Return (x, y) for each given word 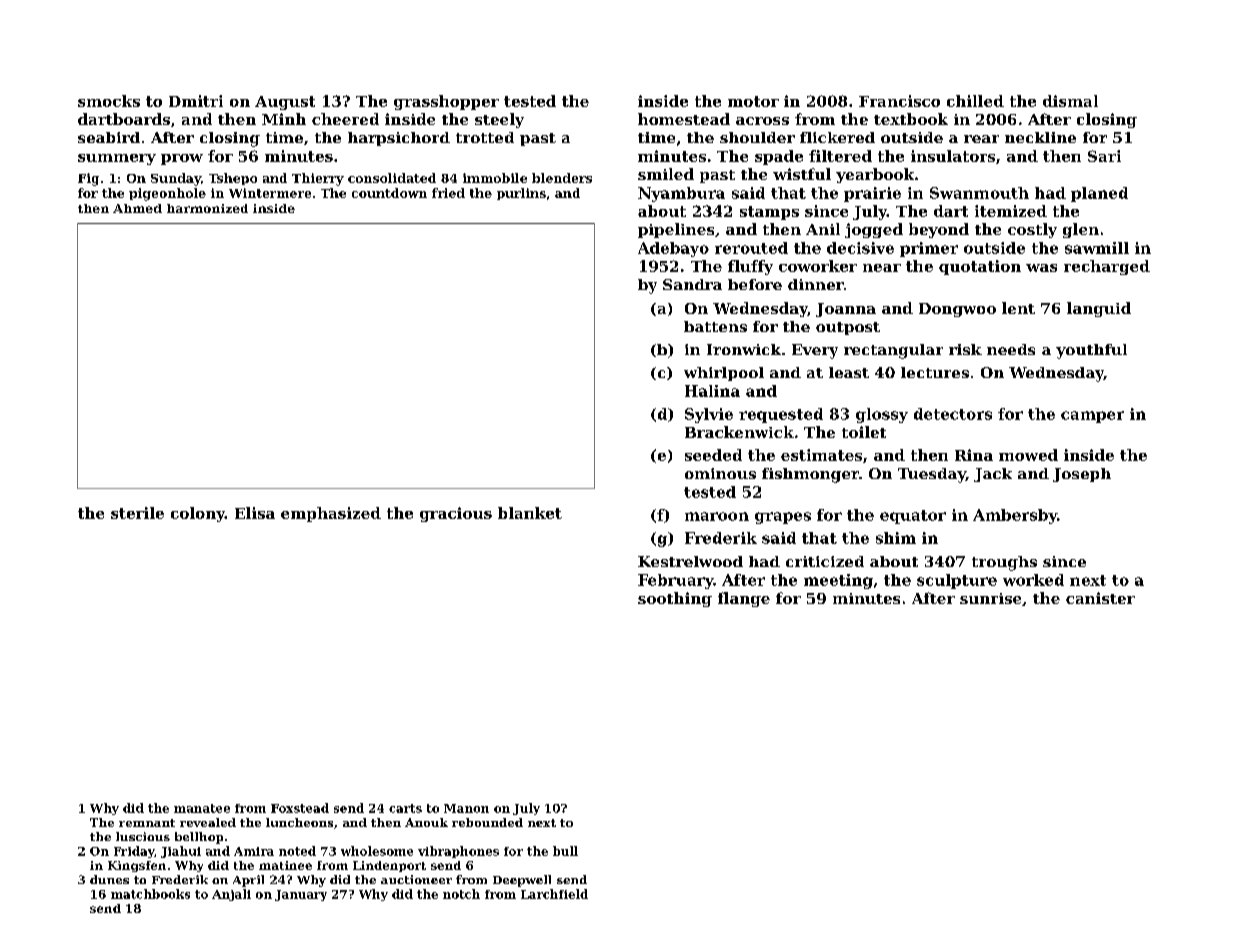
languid (1099, 309)
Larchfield (554, 894)
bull (565, 851)
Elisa (255, 513)
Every (815, 351)
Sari (1104, 156)
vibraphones (458, 852)
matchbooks (150, 894)
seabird (109, 137)
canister (1100, 598)
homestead (684, 119)
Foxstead (300, 808)
